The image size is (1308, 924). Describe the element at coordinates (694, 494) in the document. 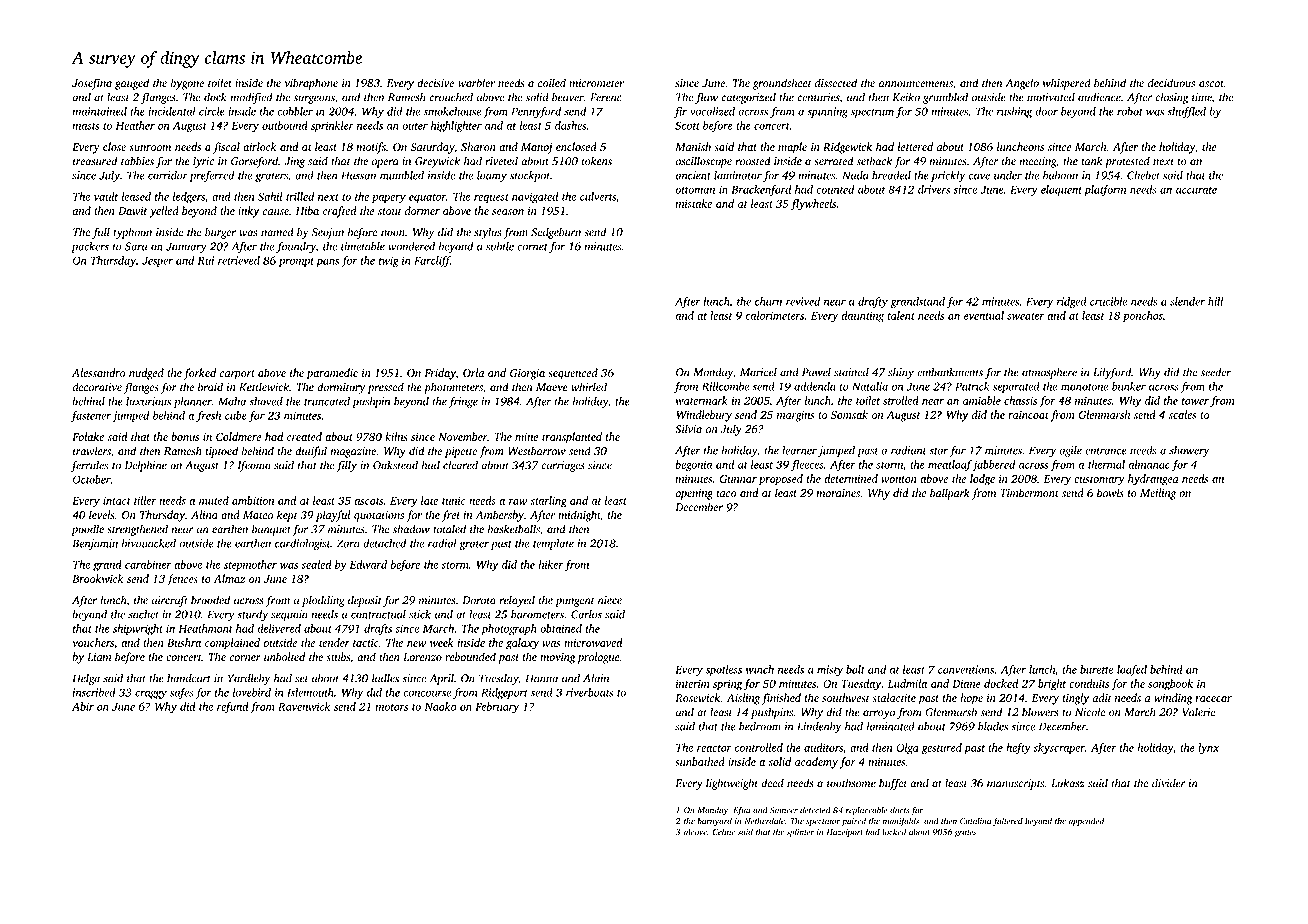

I see `opening` at that location.
